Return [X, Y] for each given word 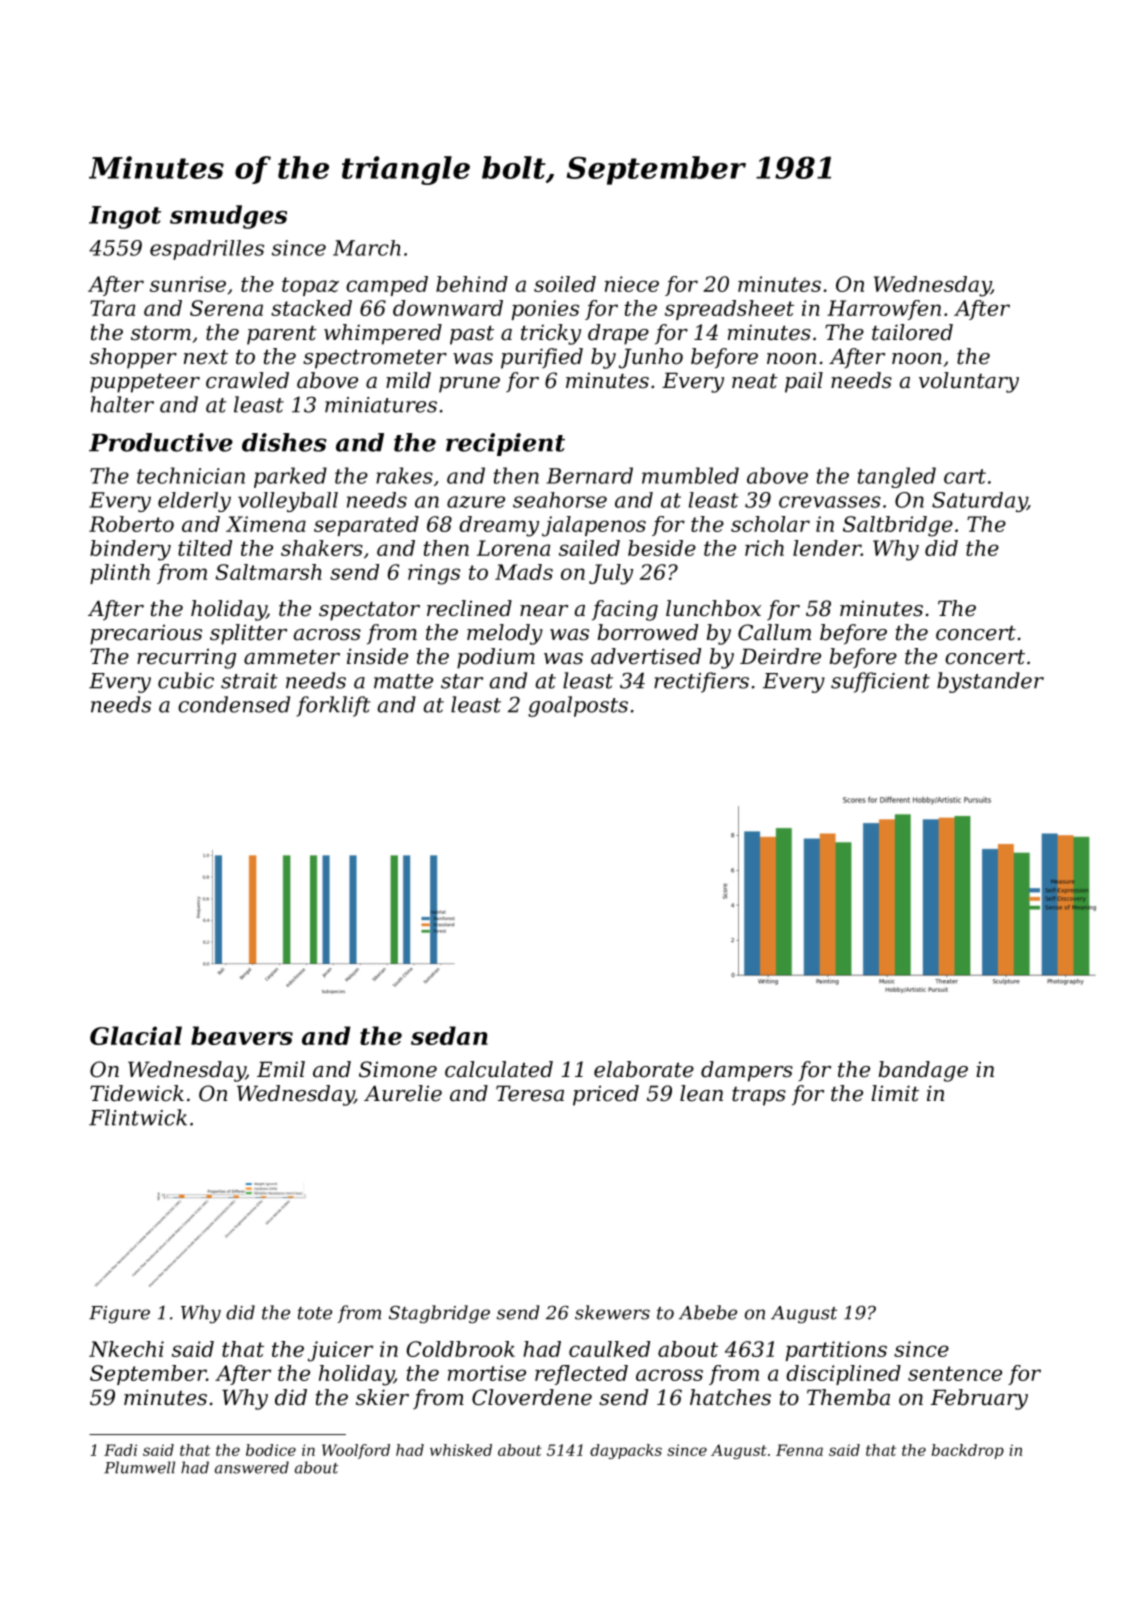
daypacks [626, 1451]
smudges [228, 217]
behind [472, 284]
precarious [146, 634]
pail [804, 382]
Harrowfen [884, 310]
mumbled [690, 475]
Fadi [120, 1450]
